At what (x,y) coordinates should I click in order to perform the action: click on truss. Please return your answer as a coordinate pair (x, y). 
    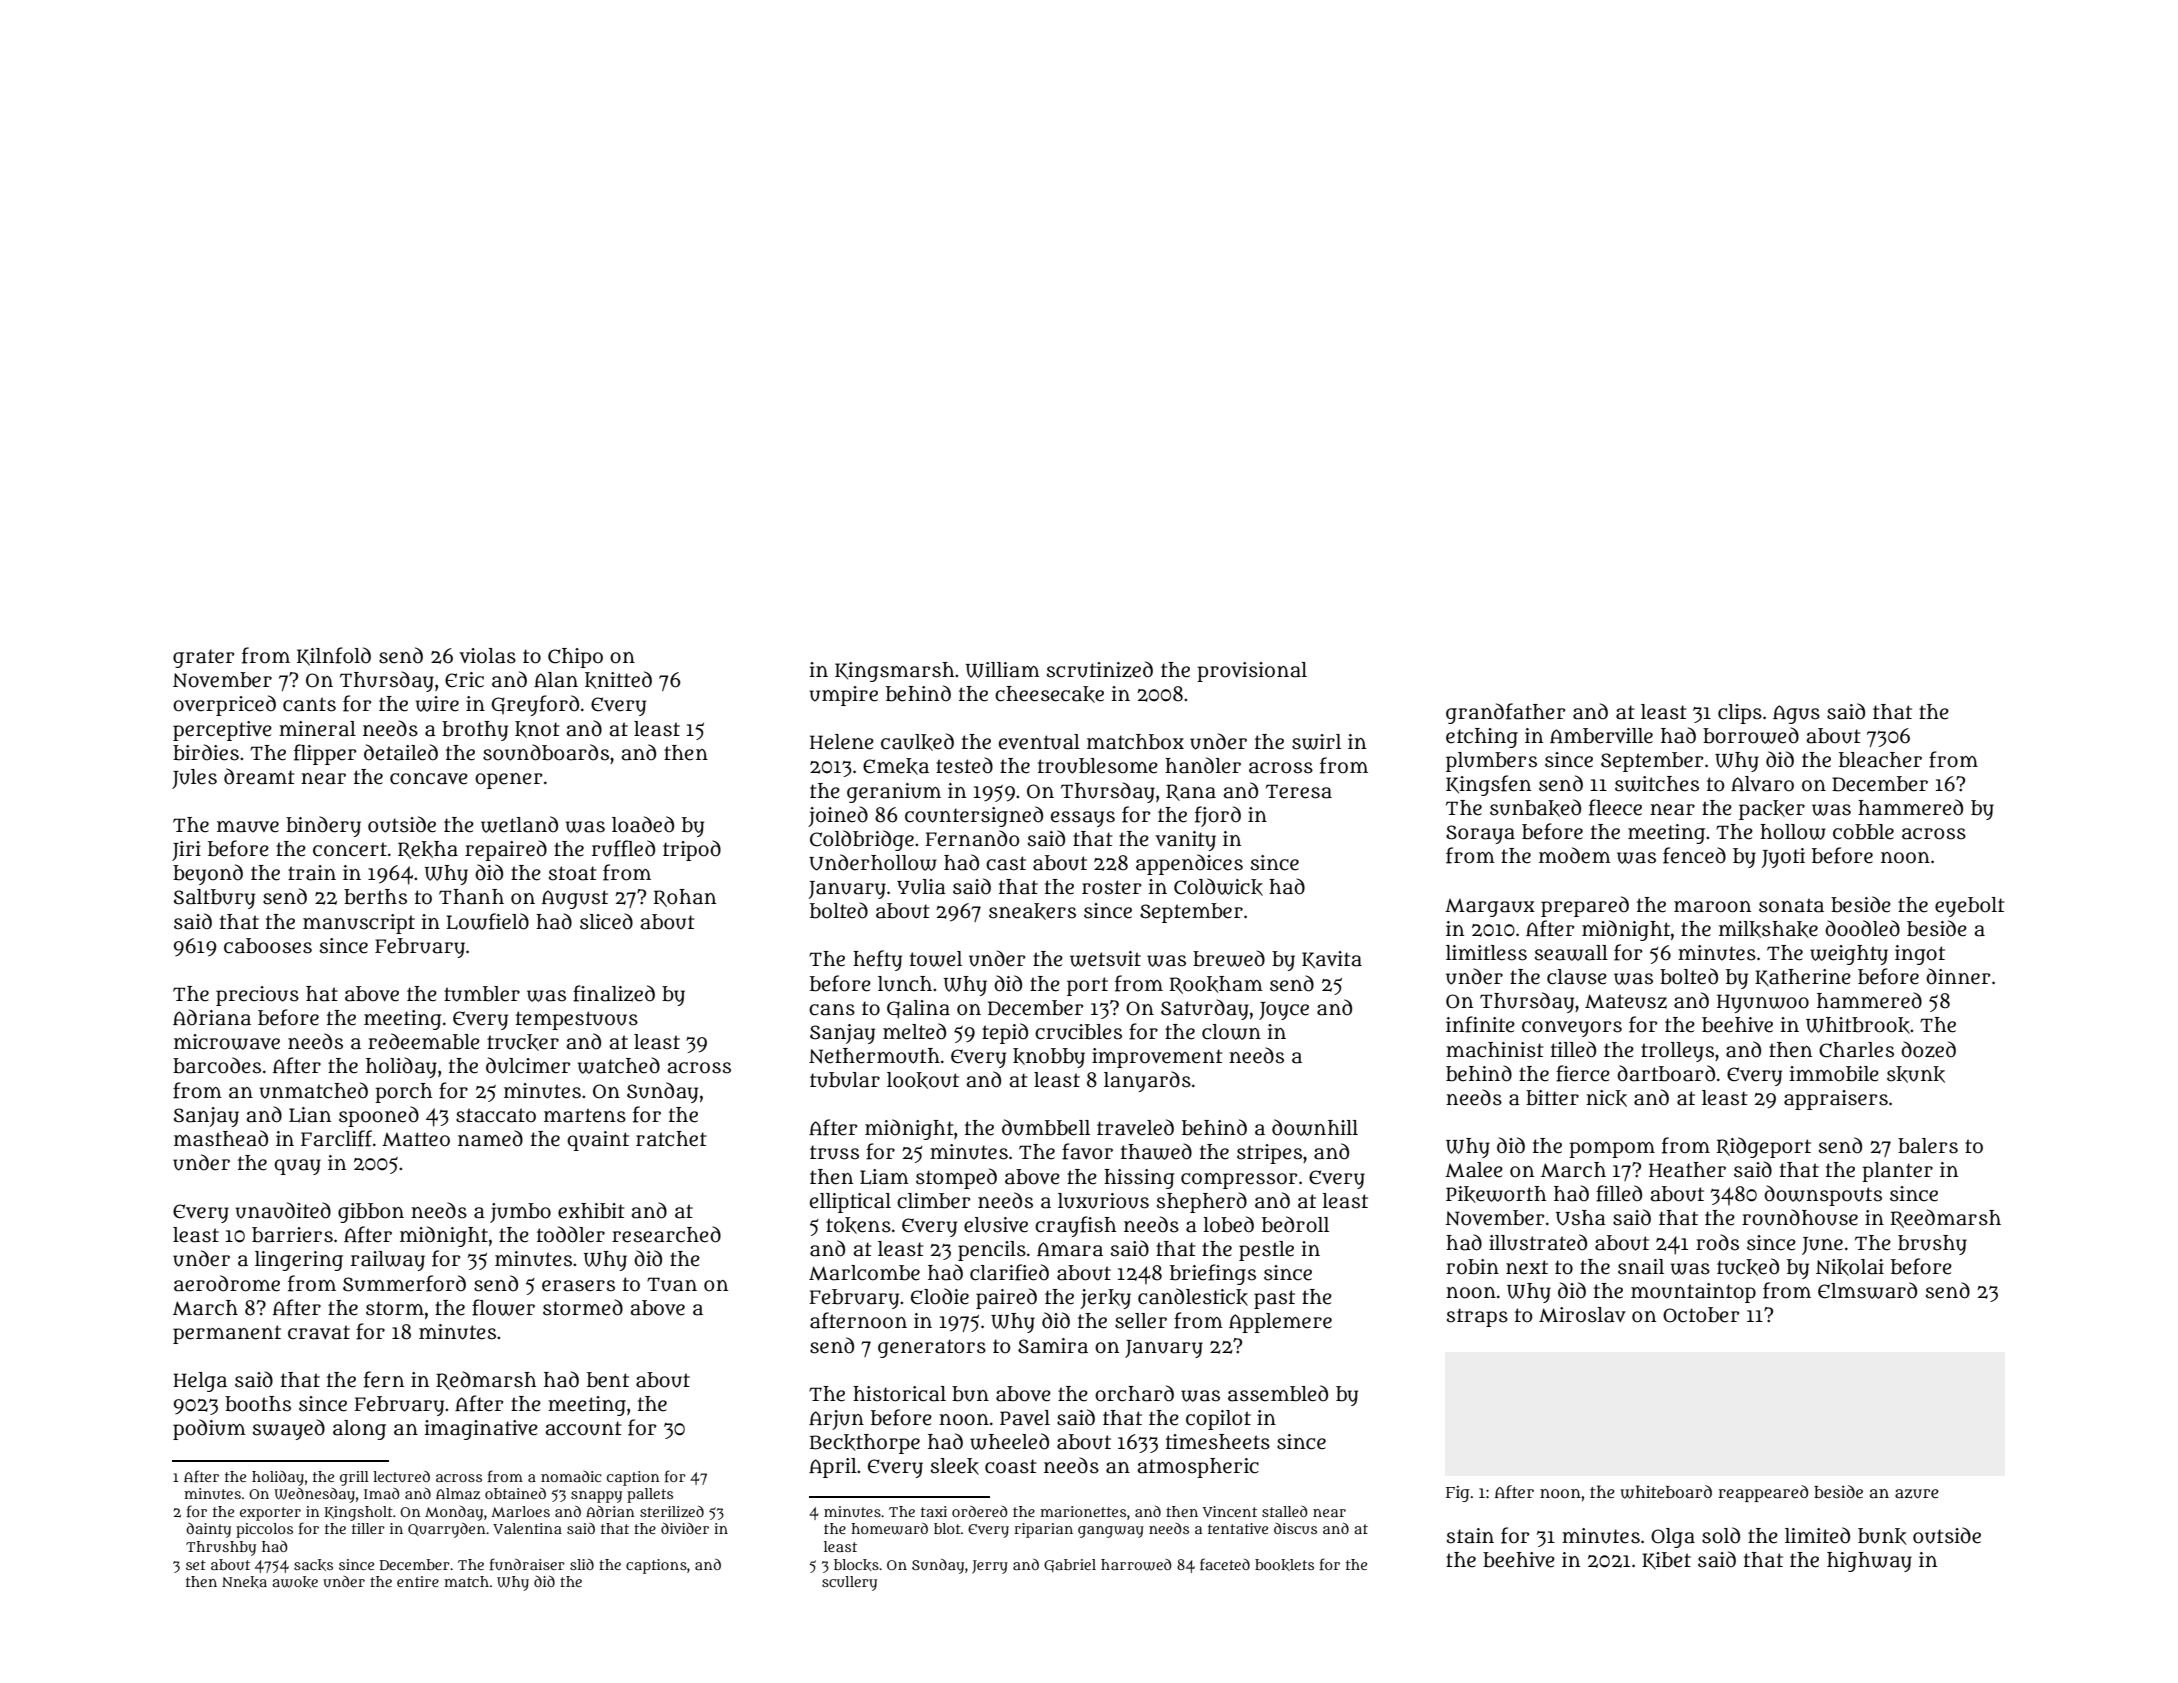
    Looking at the image, I should click on (834, 1152).
